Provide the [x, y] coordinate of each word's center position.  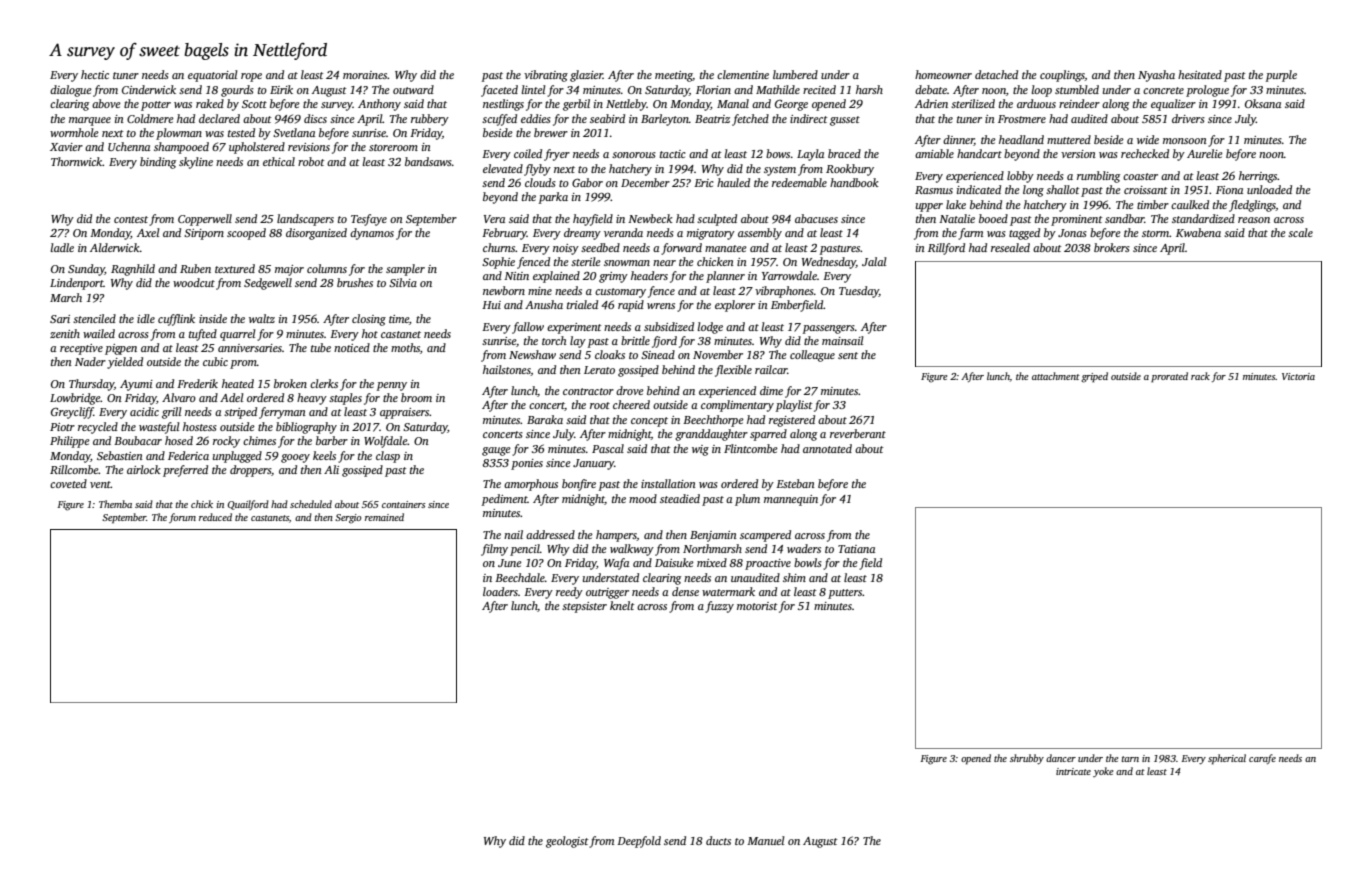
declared [219, 118]
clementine [743, 74]
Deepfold [639, 842]
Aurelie [1205, 153]
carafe [1262, 759]
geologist [567, 842]
